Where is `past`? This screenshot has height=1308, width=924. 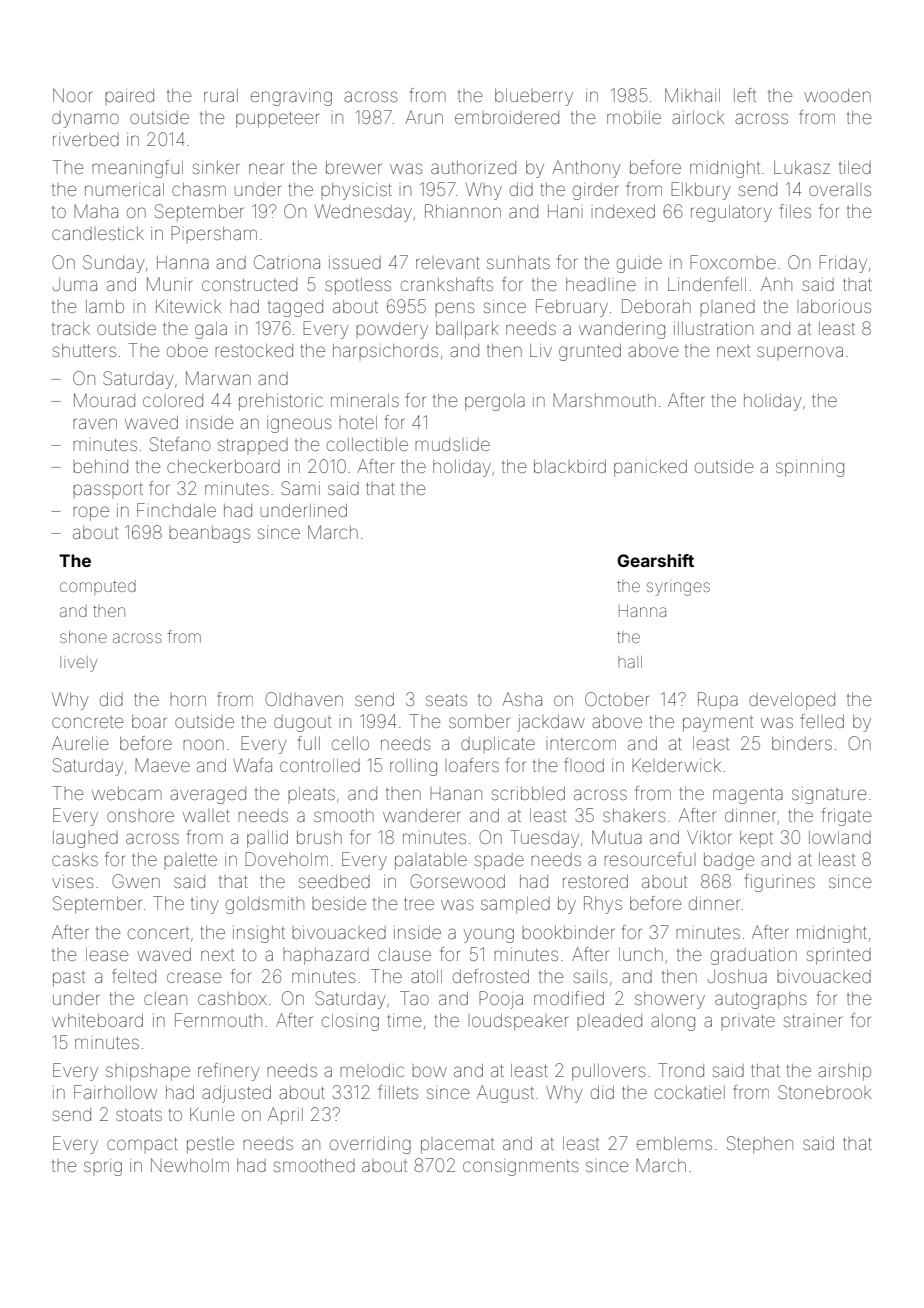
past is located at coordinates (69, 979).
